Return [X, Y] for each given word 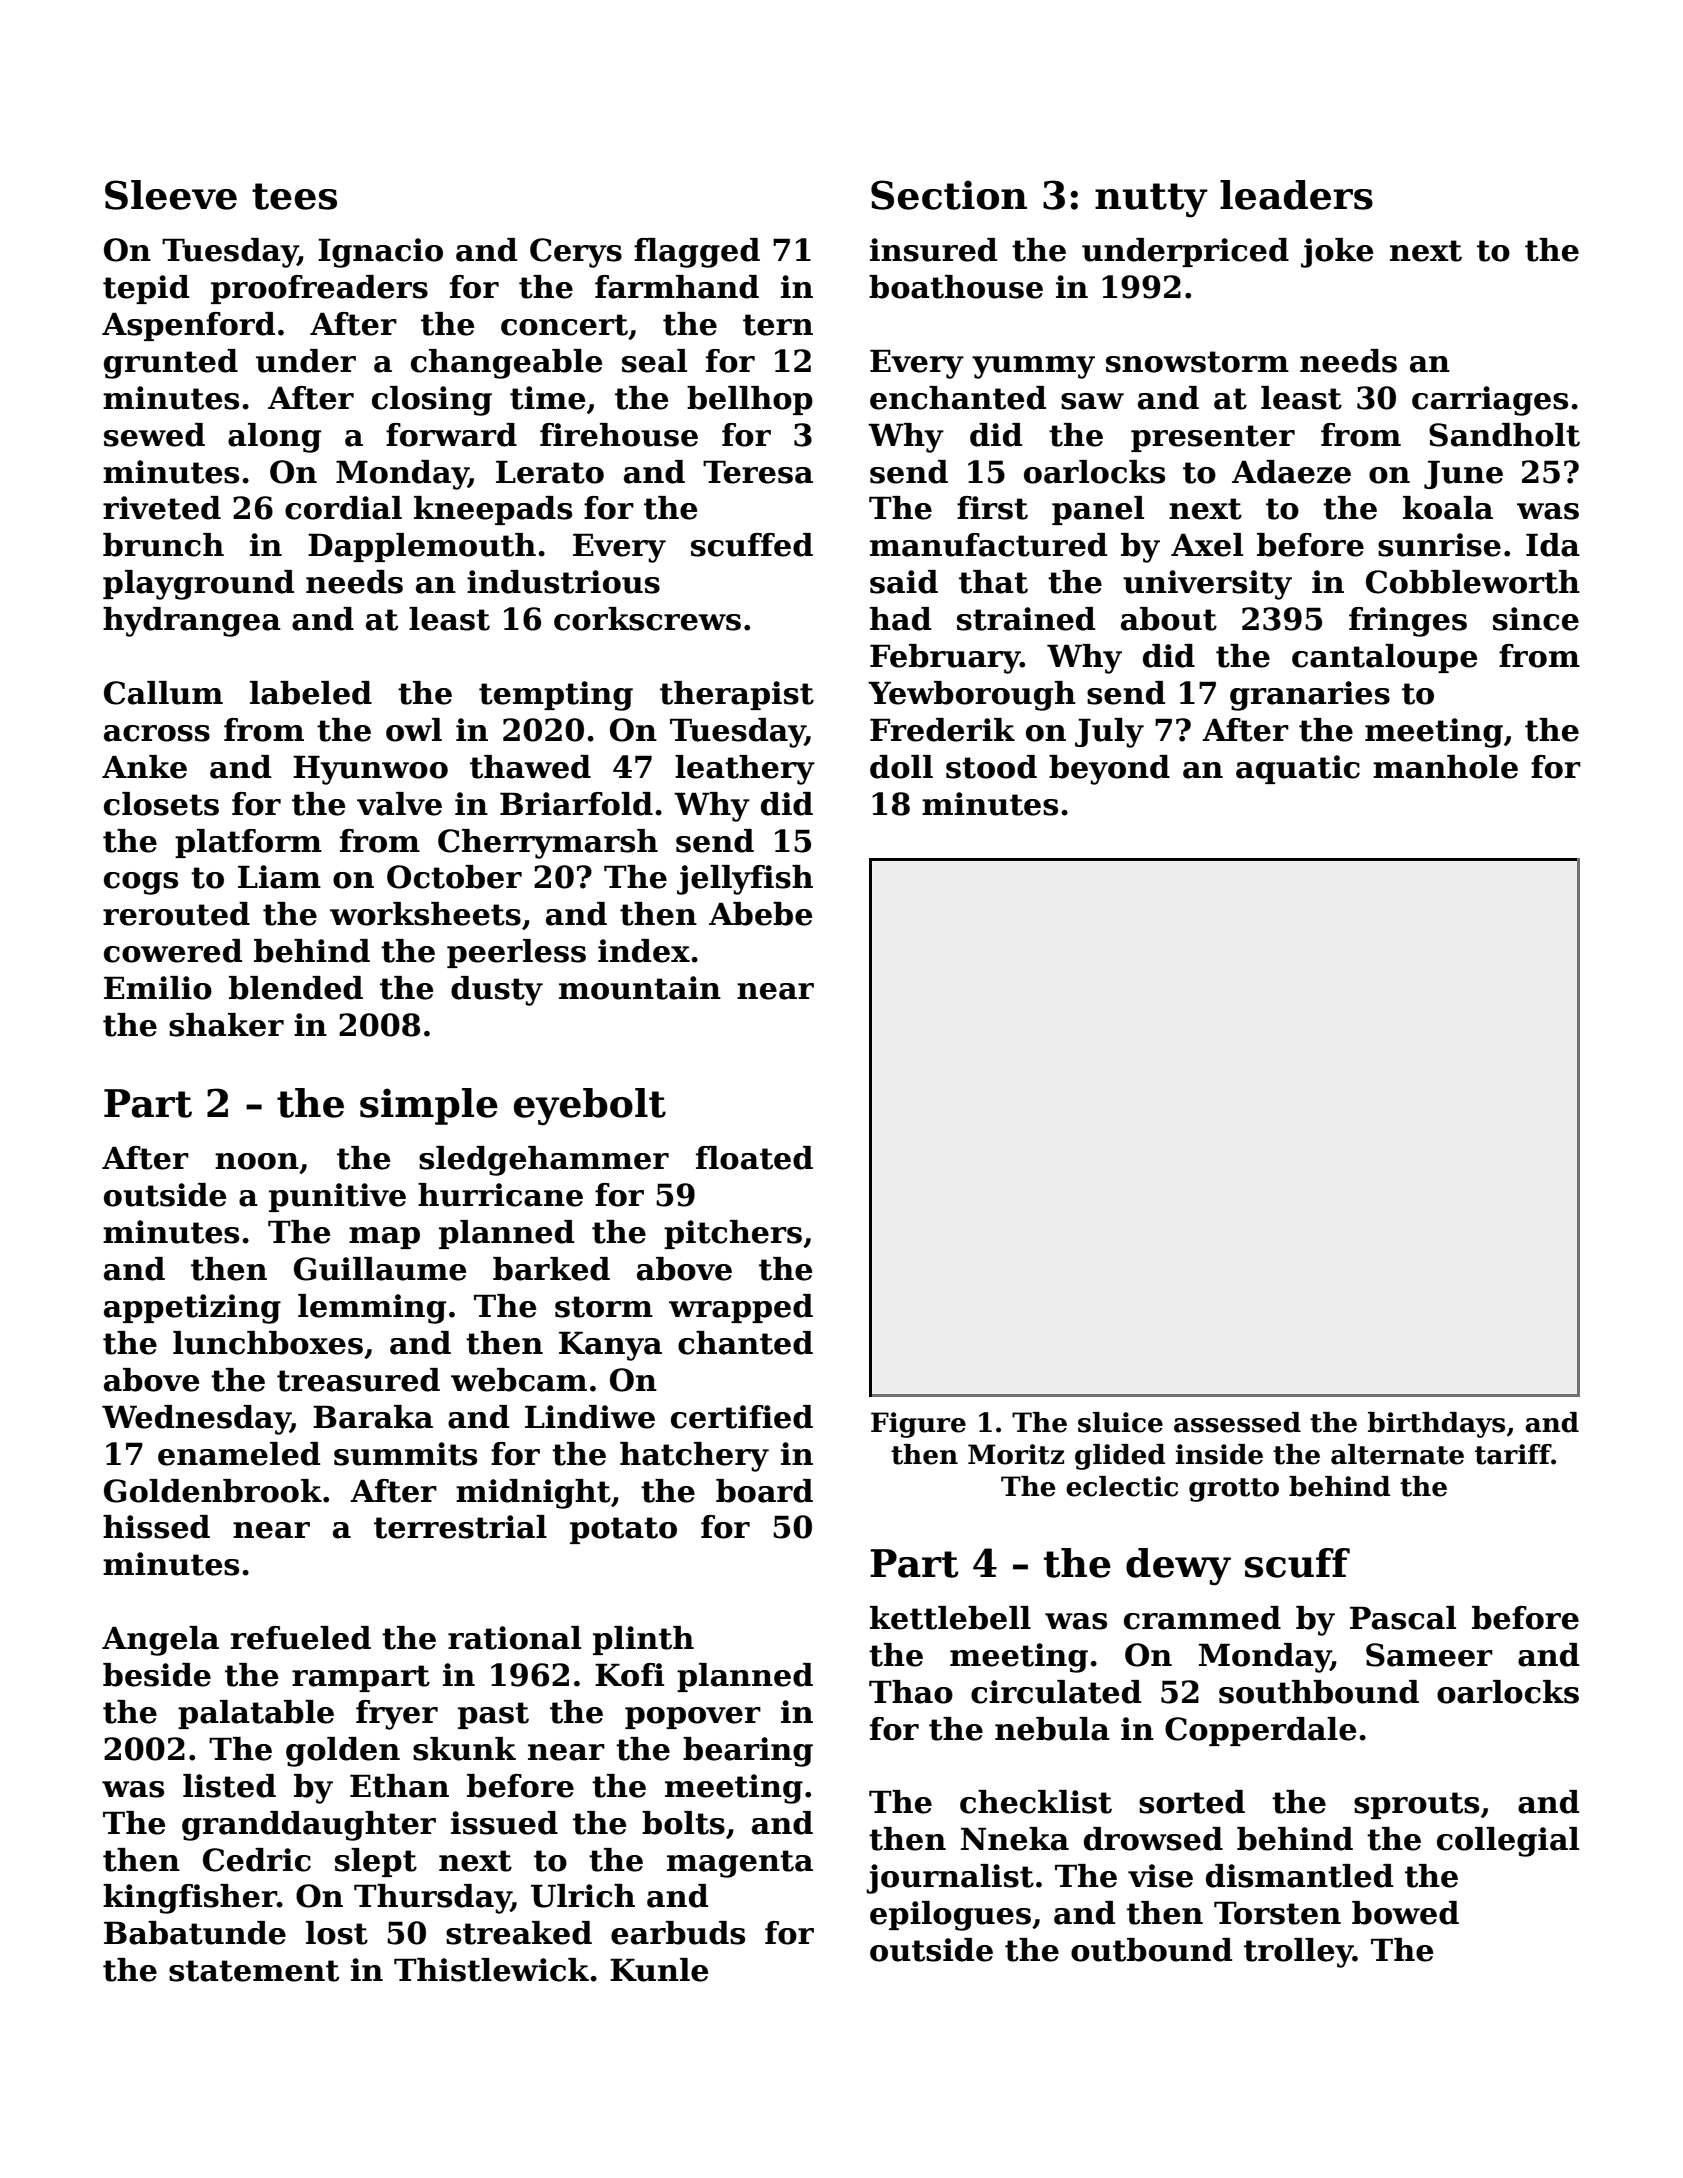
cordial [343, 508]
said [904, 582]
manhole [1445, 767]
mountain [640, 988]
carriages [1490, 401]
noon [257, 1161]
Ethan [399, 1786]
